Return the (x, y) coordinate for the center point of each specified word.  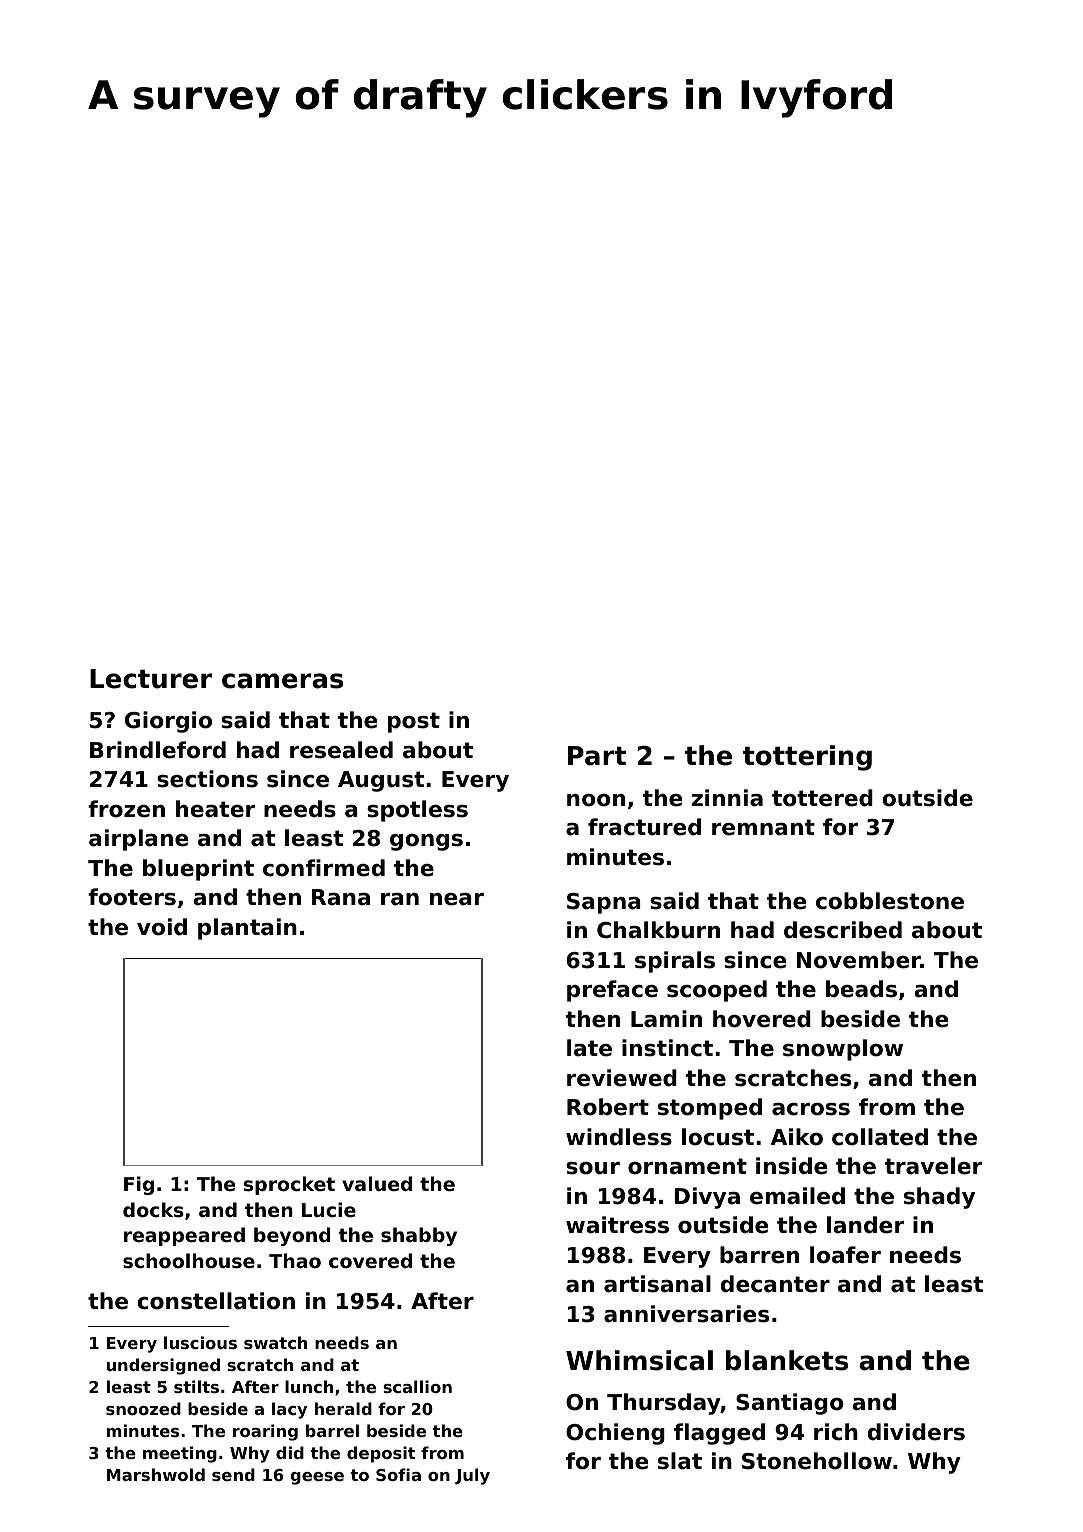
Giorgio (168, 722)
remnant (763, 827)
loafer (845, 1255)
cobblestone (890, 901)
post (414, 722)
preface (612, 991)
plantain (247, 929)
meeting (180, 1454)
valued (377, 1183)
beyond (292, 1236)
